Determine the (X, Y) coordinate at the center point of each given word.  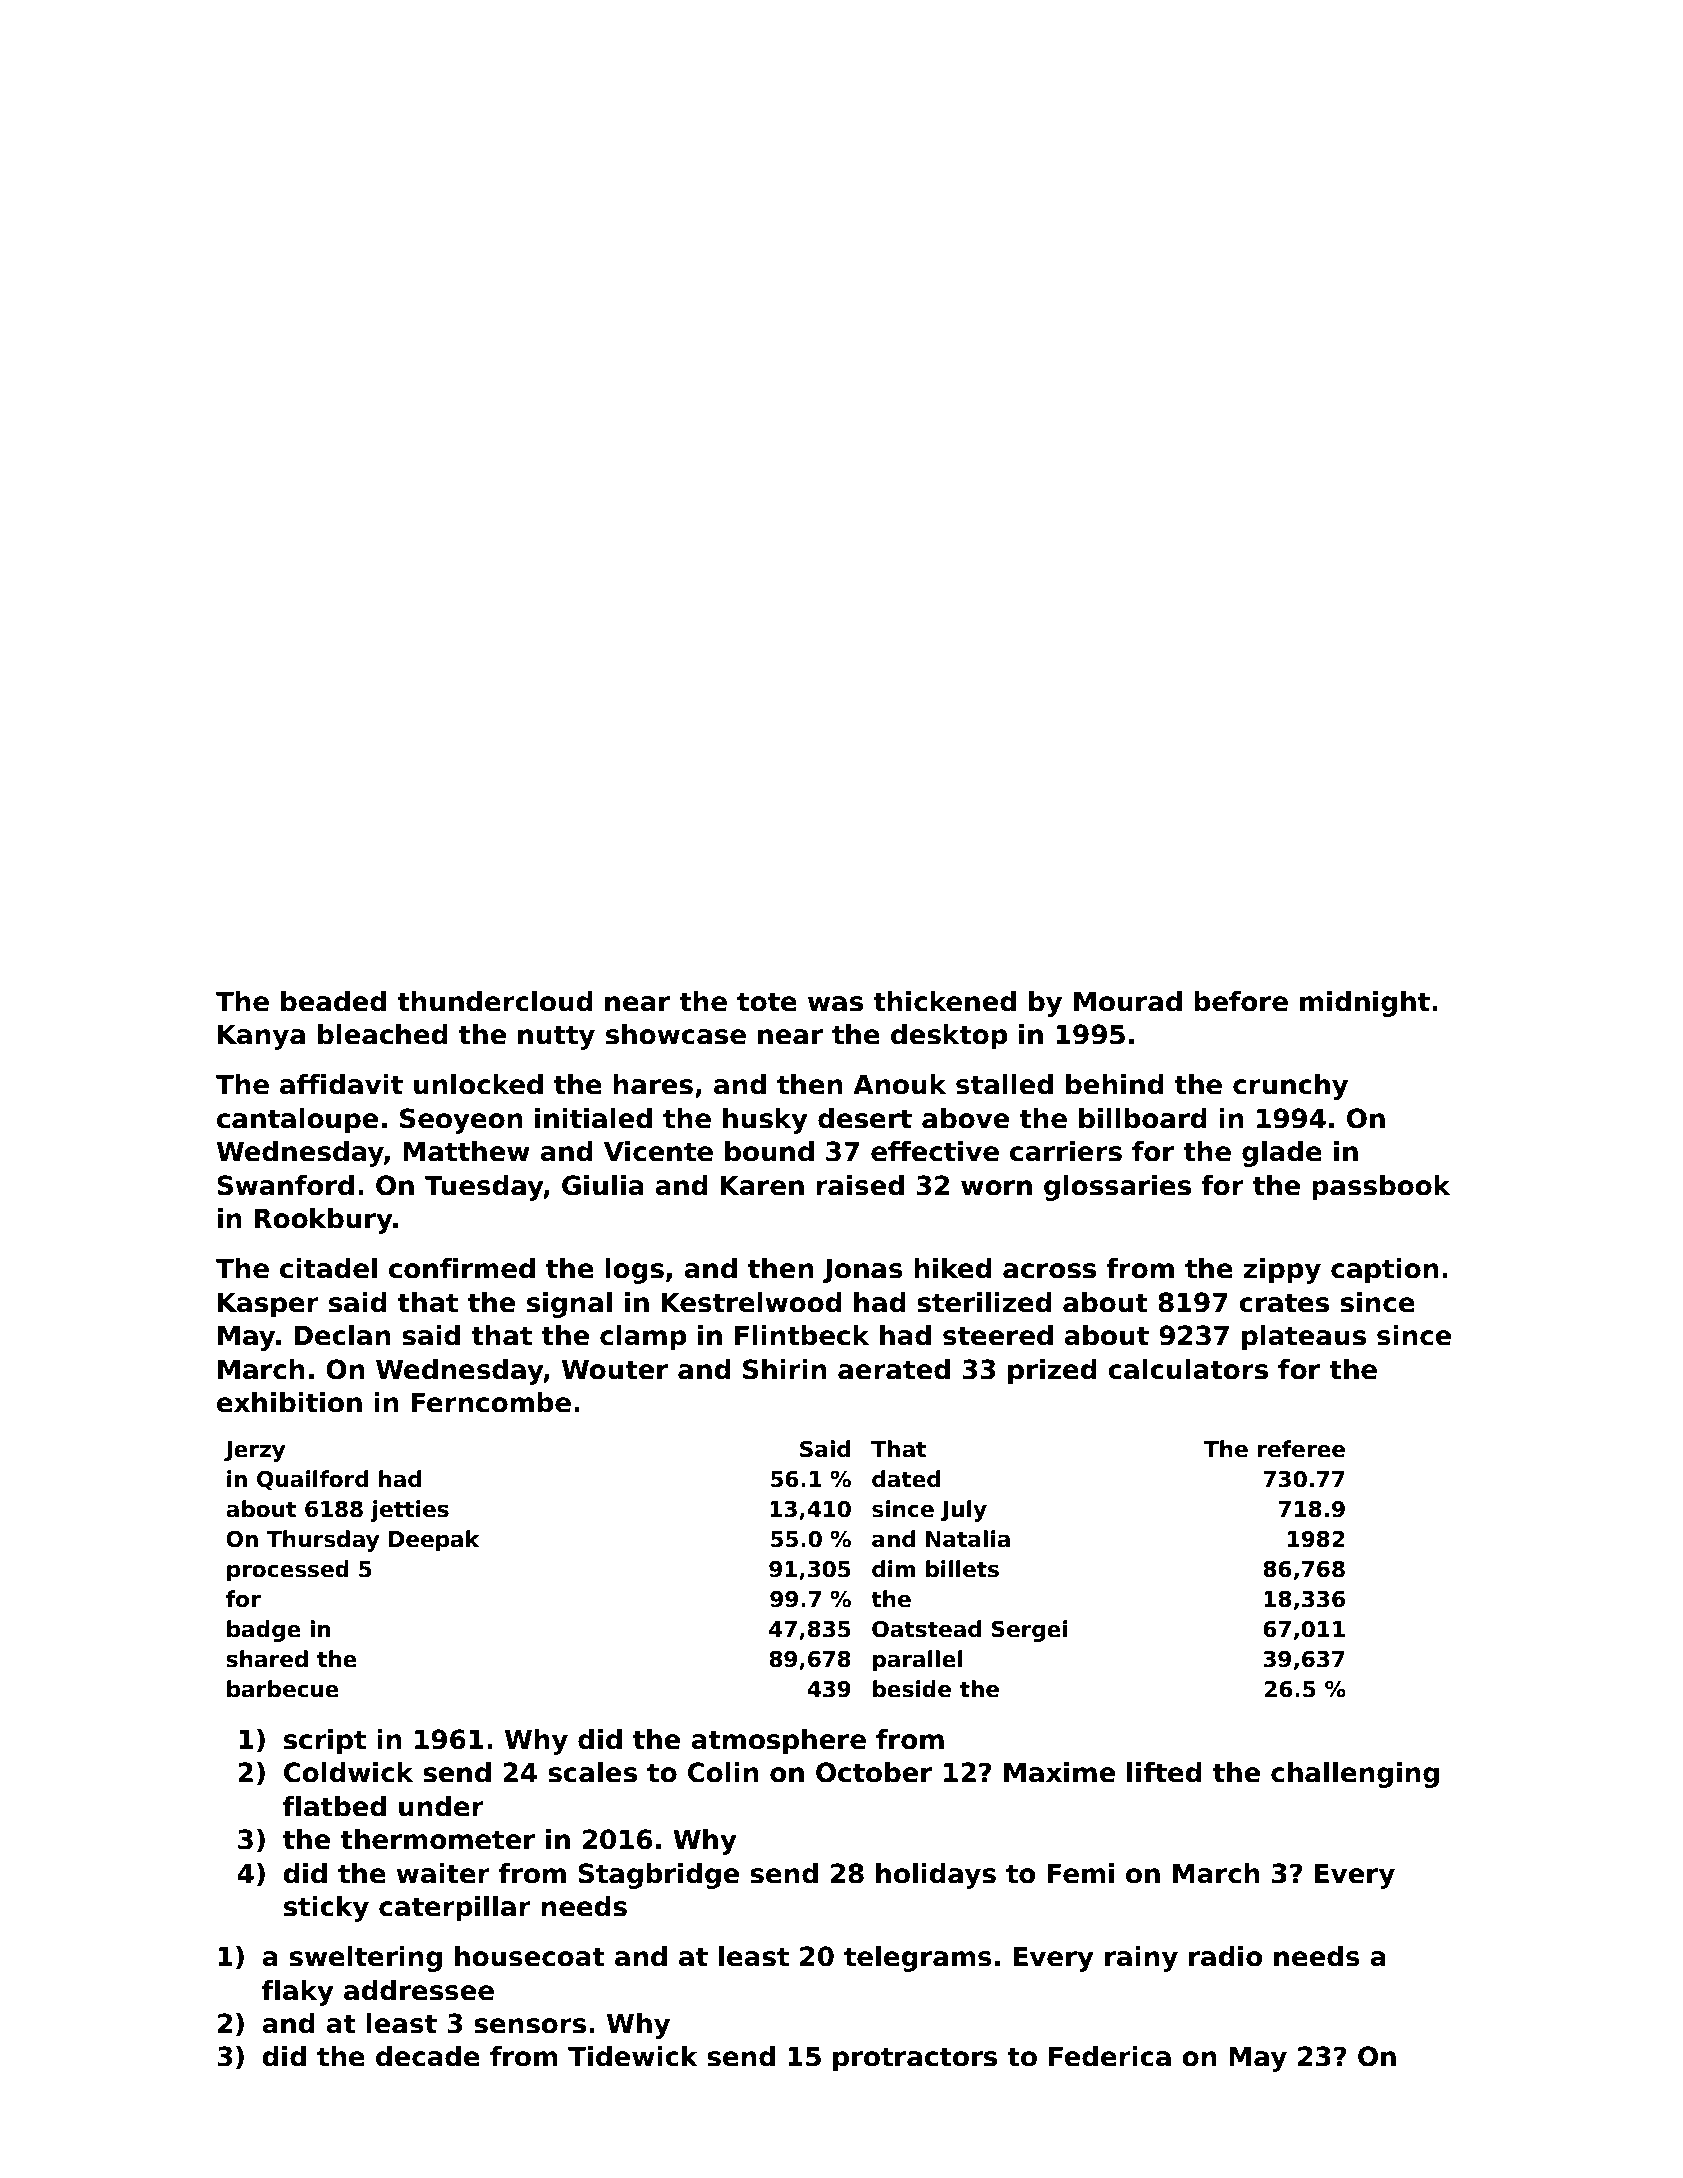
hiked (953, 1268)
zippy (1282, 1271)
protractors (915, 2059)
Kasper (268, 1305)
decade (428, 2056)
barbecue (283, 1689)
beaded (333, 1001)
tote (767, 1002)
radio (1225, 1956)
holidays (936, 1876)
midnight (1365, 1004)
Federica (1110, 2056)
